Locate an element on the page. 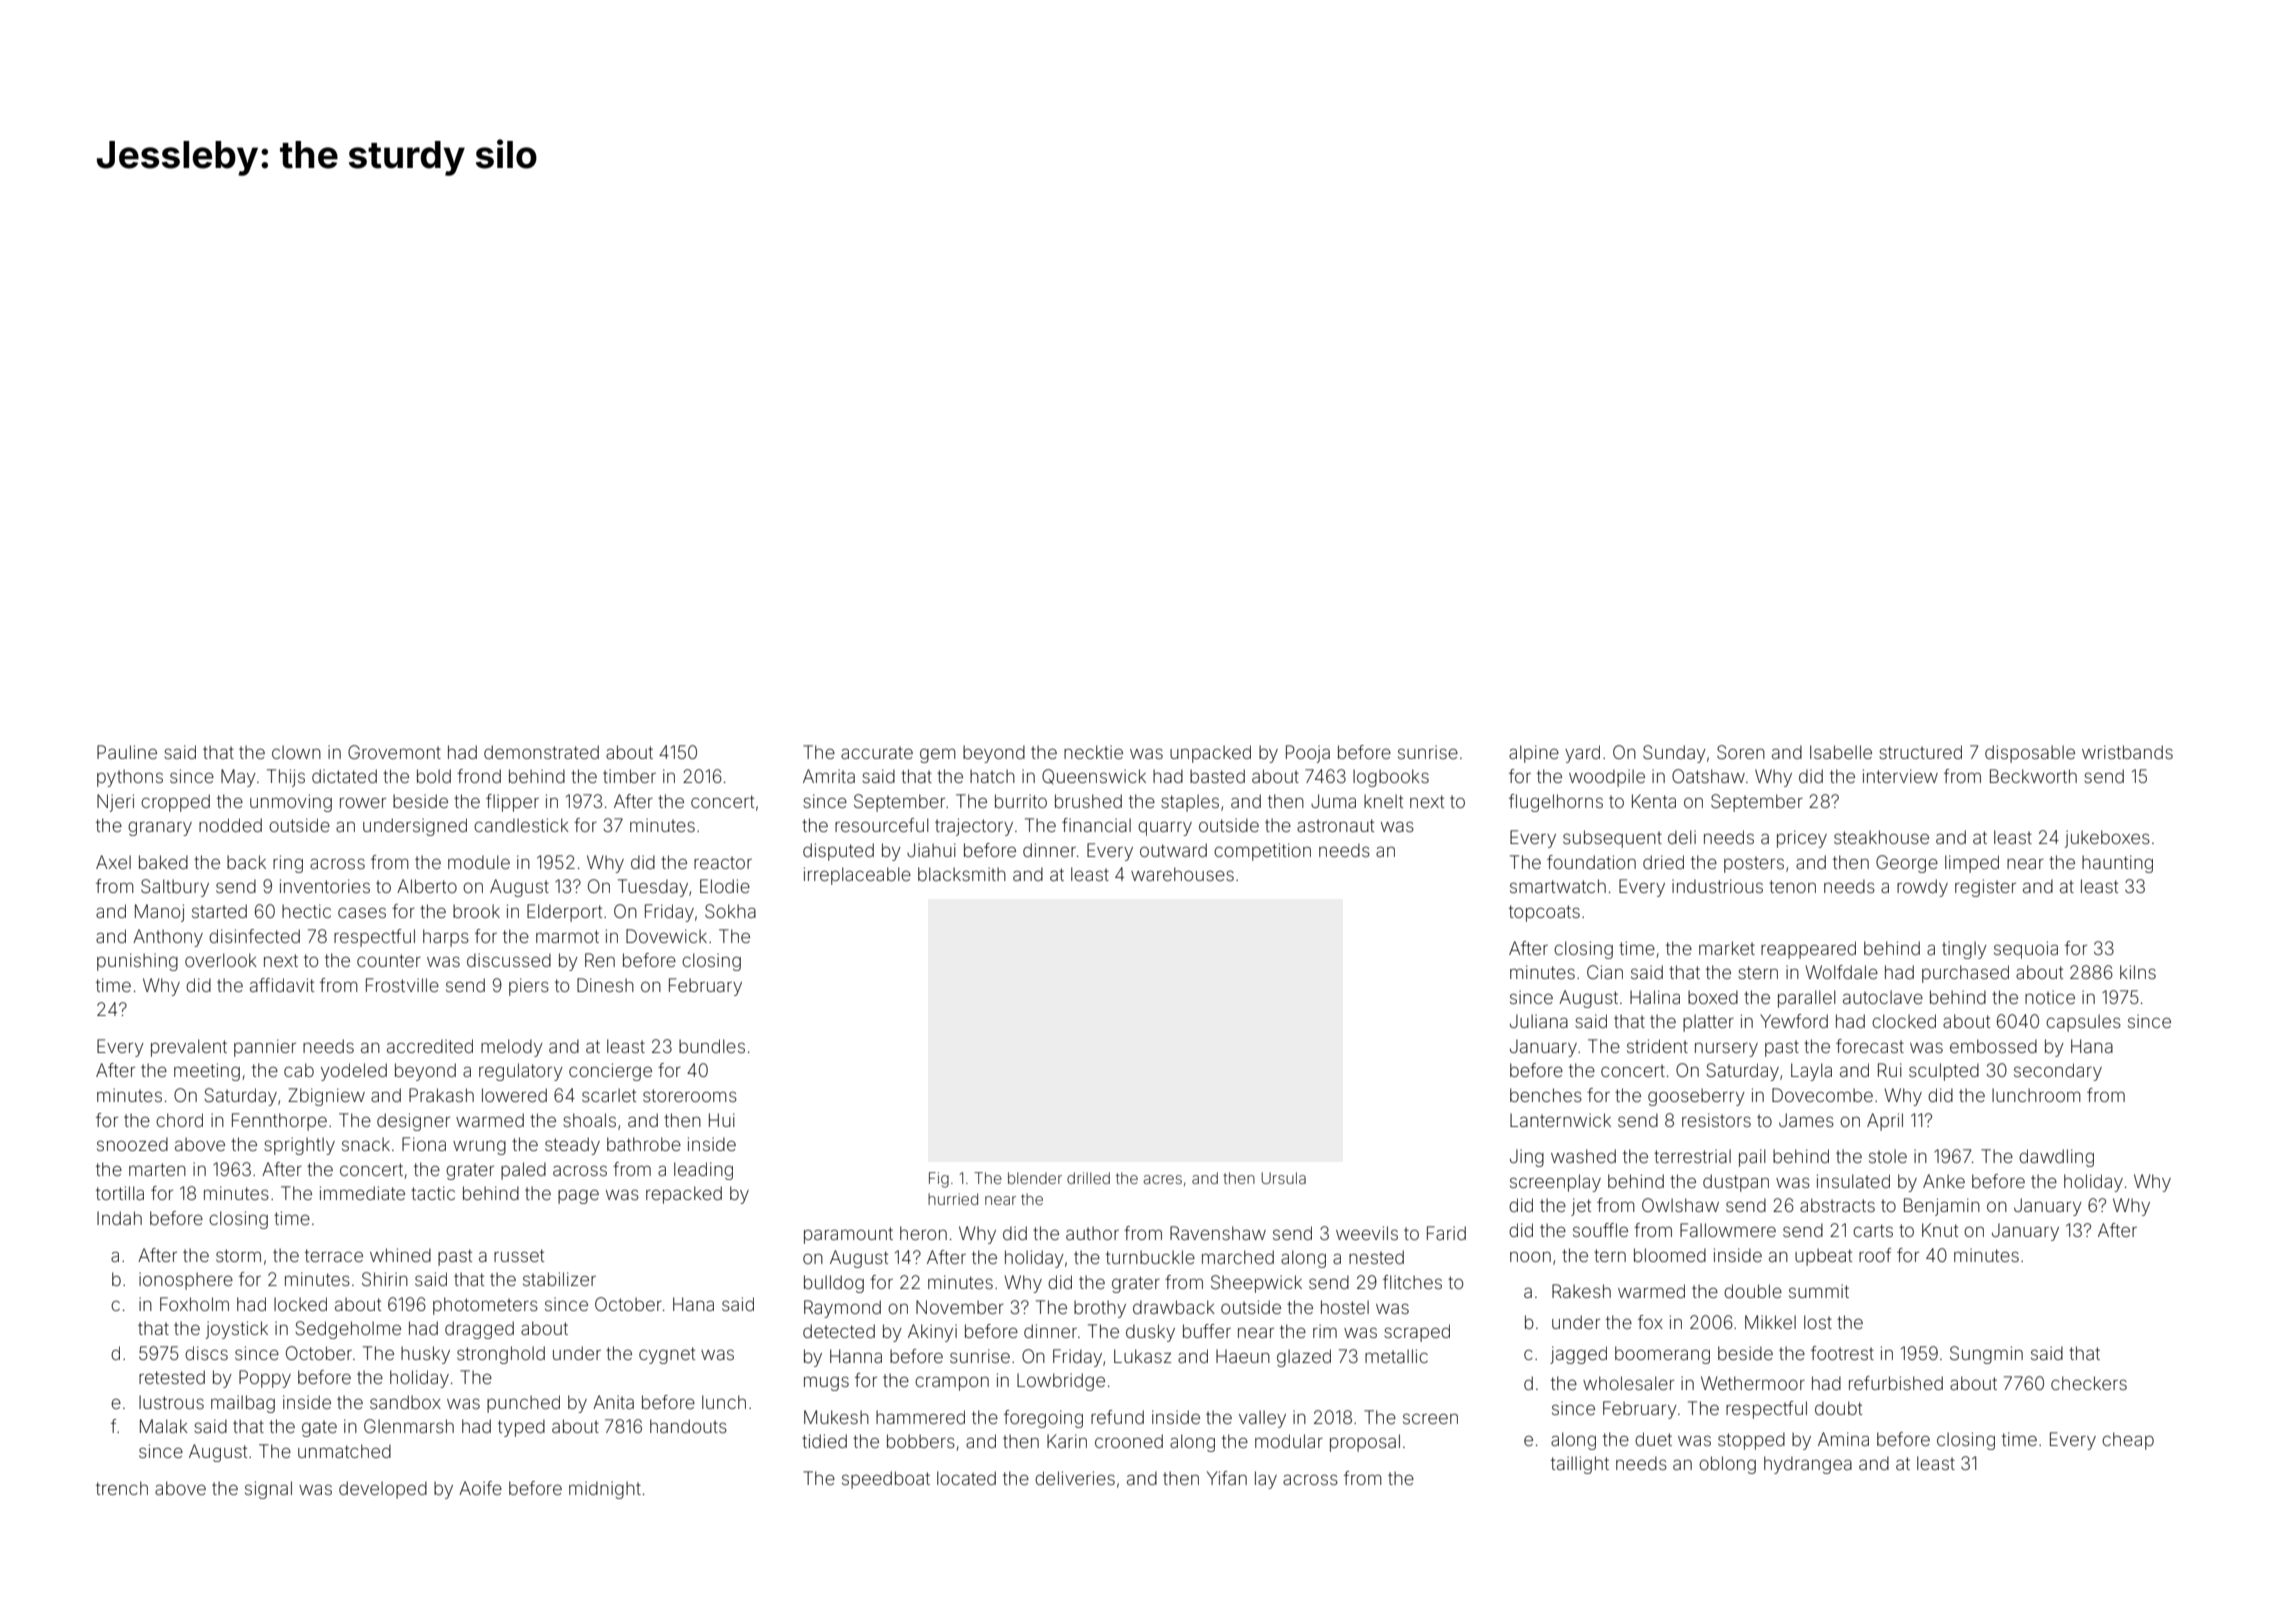 The height and width of the document is (1605, 2270). taillight is located at coordinates (1580, 1465).
